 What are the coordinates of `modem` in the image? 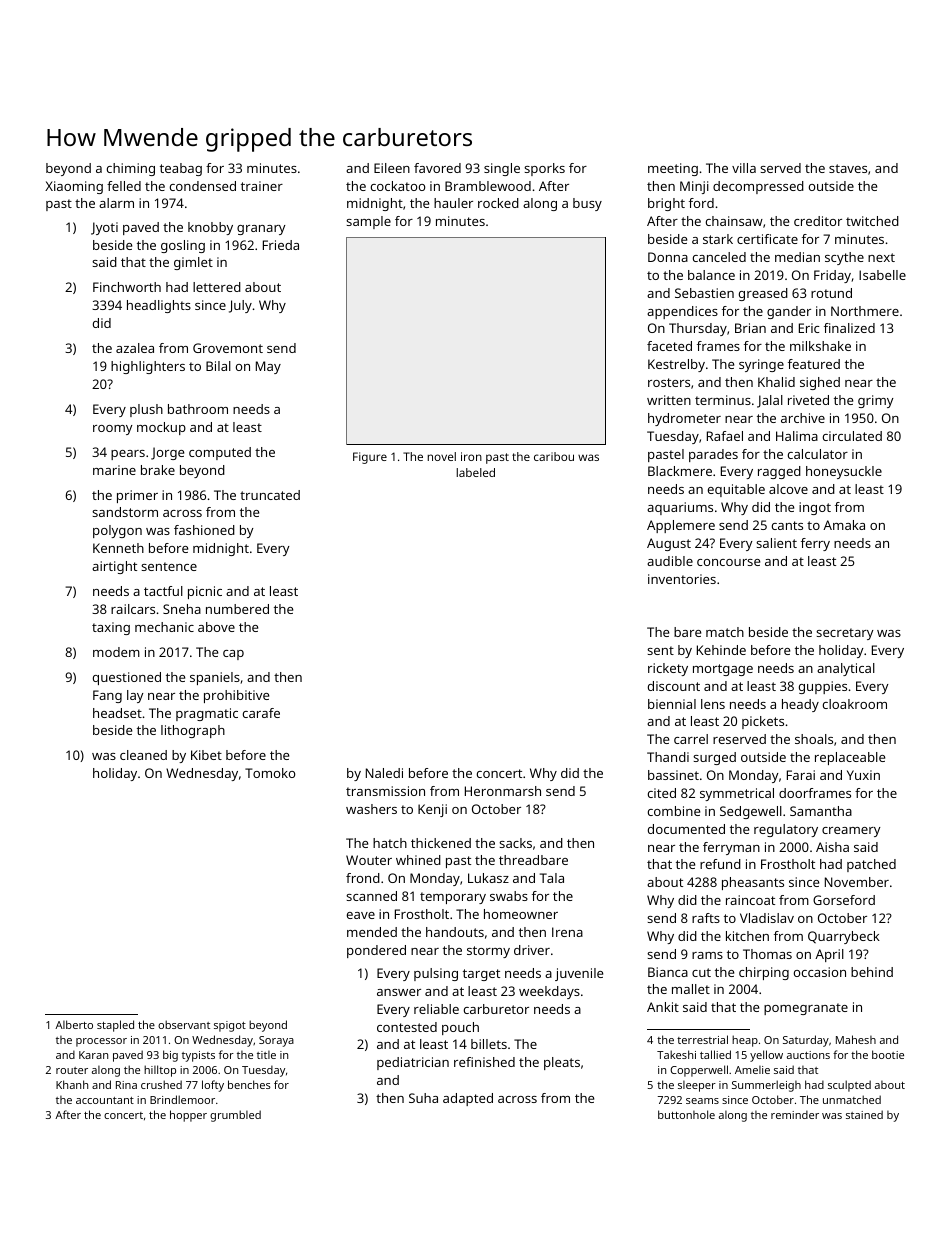 It's located at (116, 652).
